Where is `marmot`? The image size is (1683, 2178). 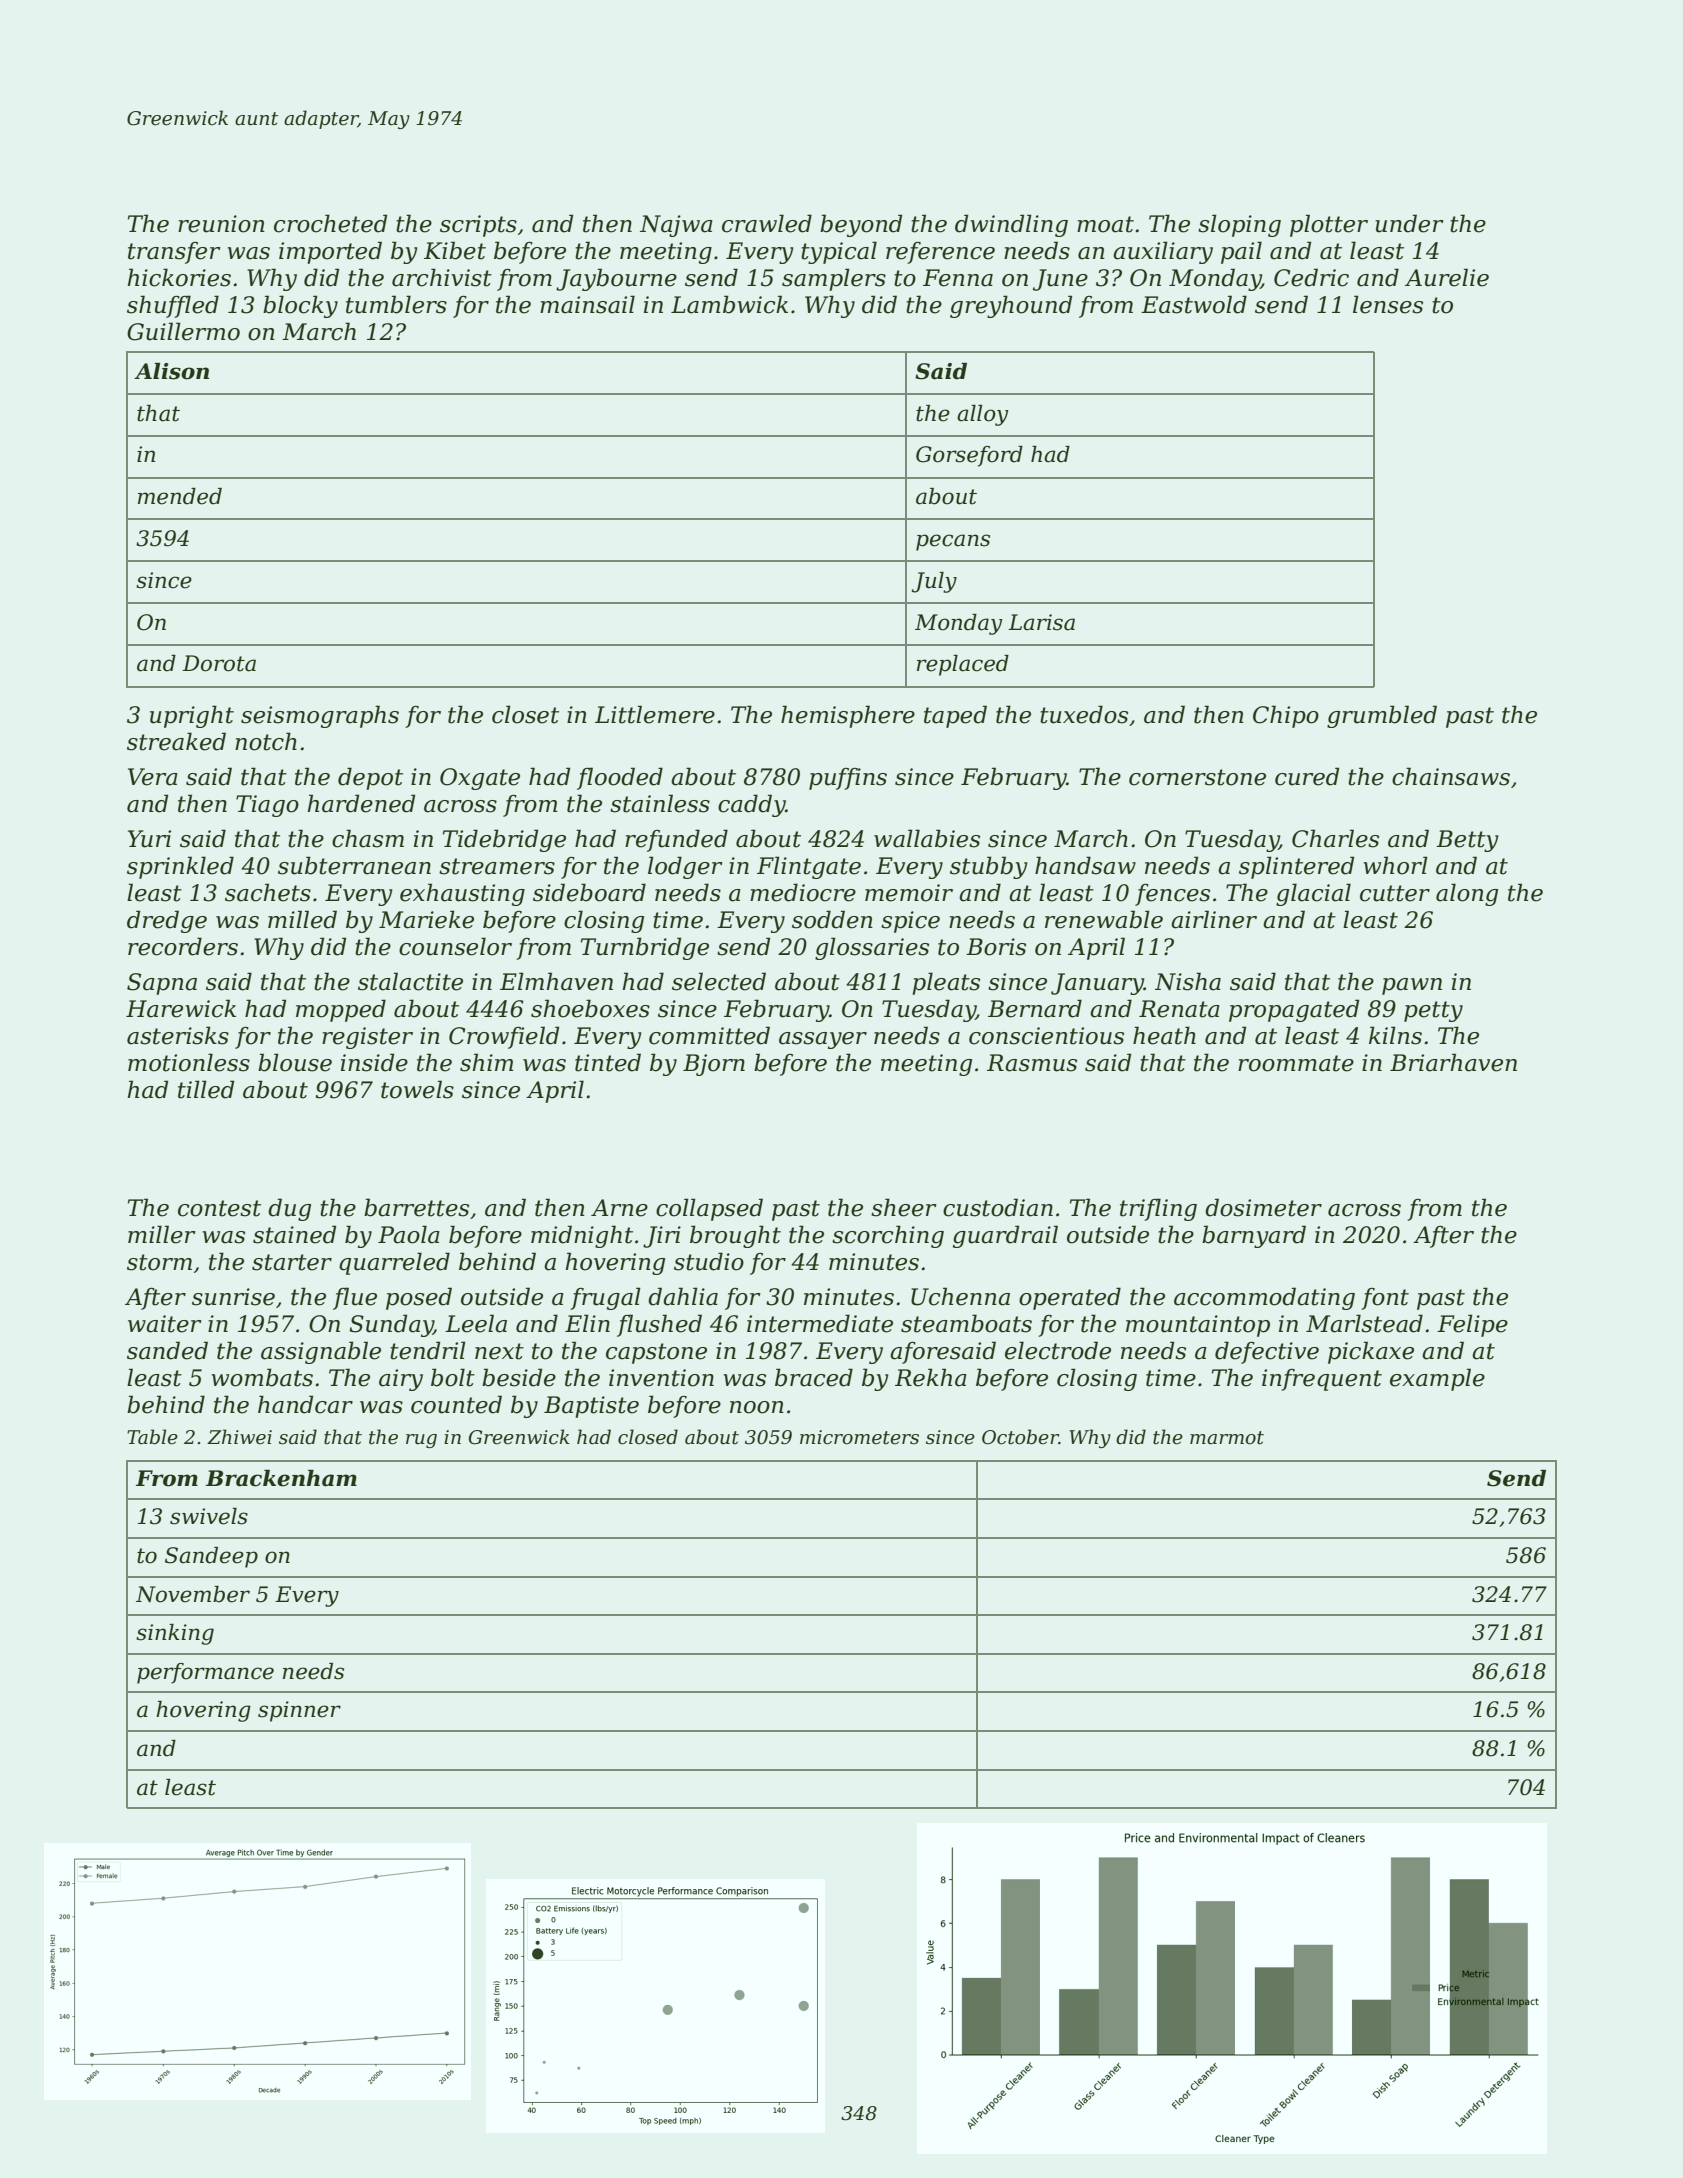 marmot is located at coordinates (1227, 1438).
